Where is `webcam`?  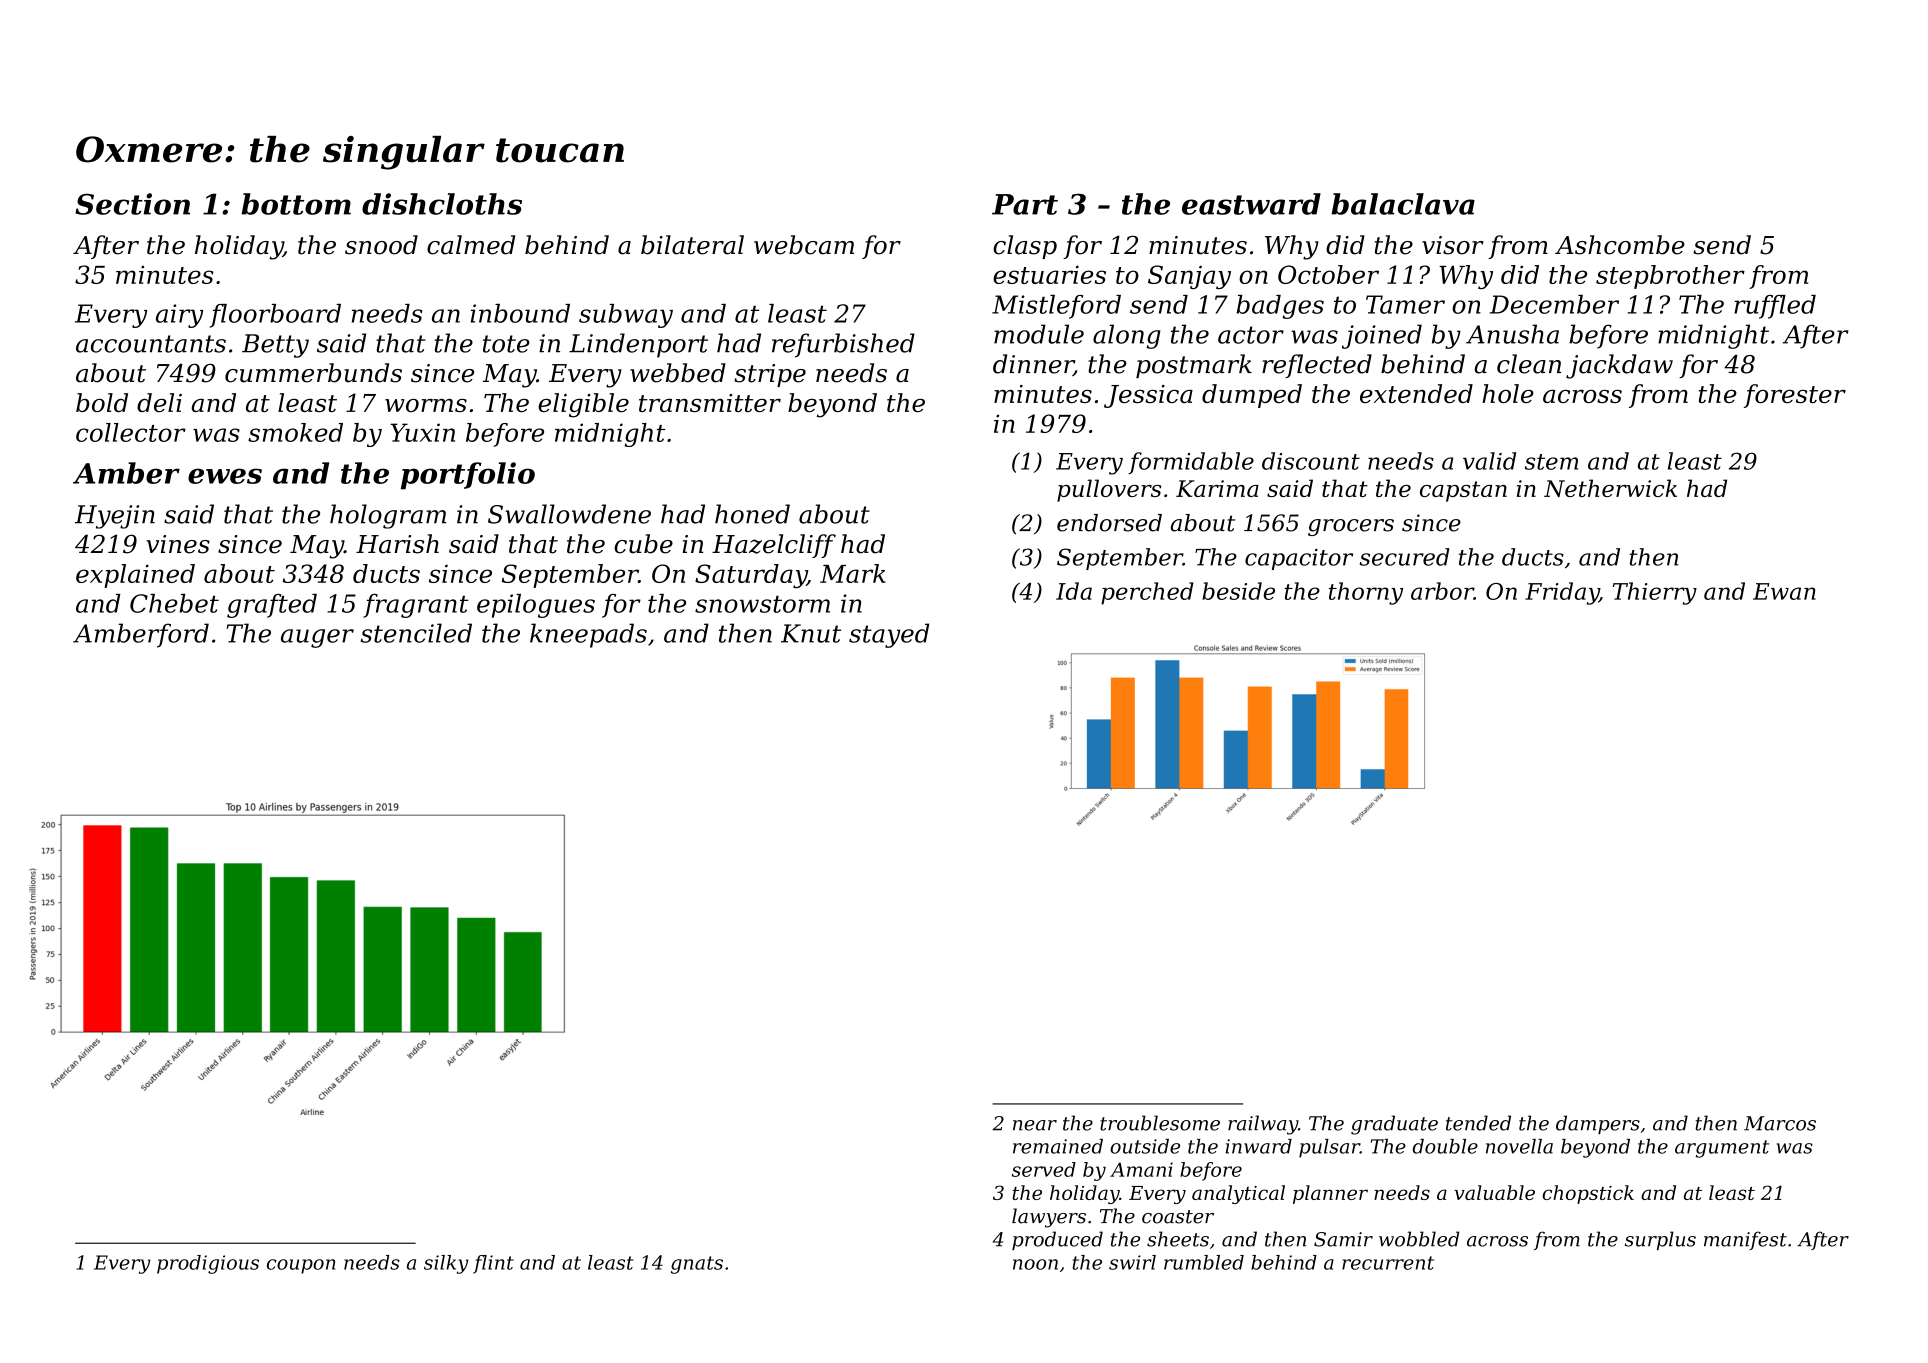
webcam is located at coordinates (804, 245).
